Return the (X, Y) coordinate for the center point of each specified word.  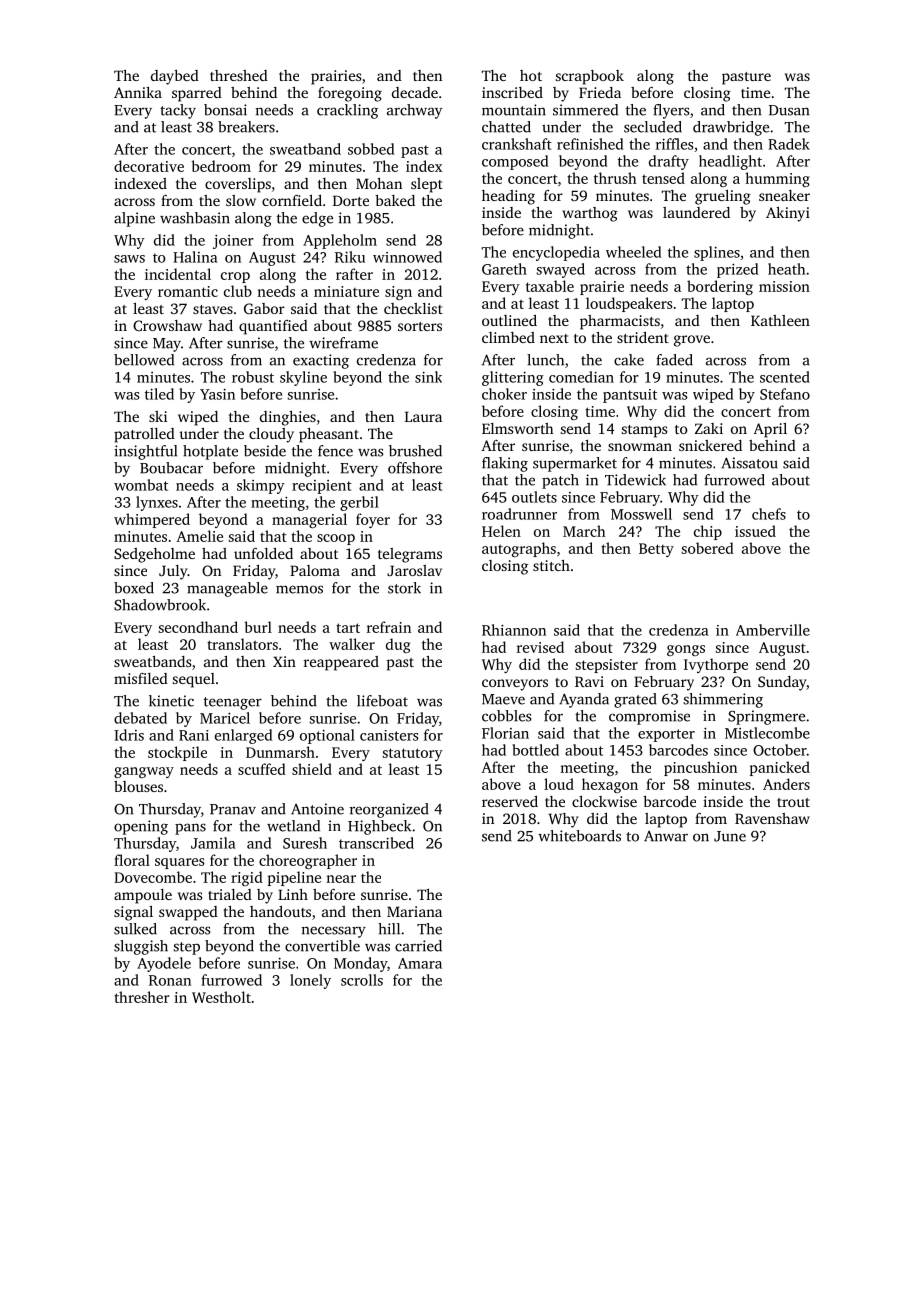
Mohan (379, 183)
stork (404, 588)
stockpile (177, 753)
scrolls (362, 980)
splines (717, 253)
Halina (195, 257)
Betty (656, 550)
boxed (134, 588)
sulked (135, 929)
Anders (786, 784)
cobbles (506, 716)
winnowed (407, 257)
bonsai (225, 110)
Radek (789, 144)
